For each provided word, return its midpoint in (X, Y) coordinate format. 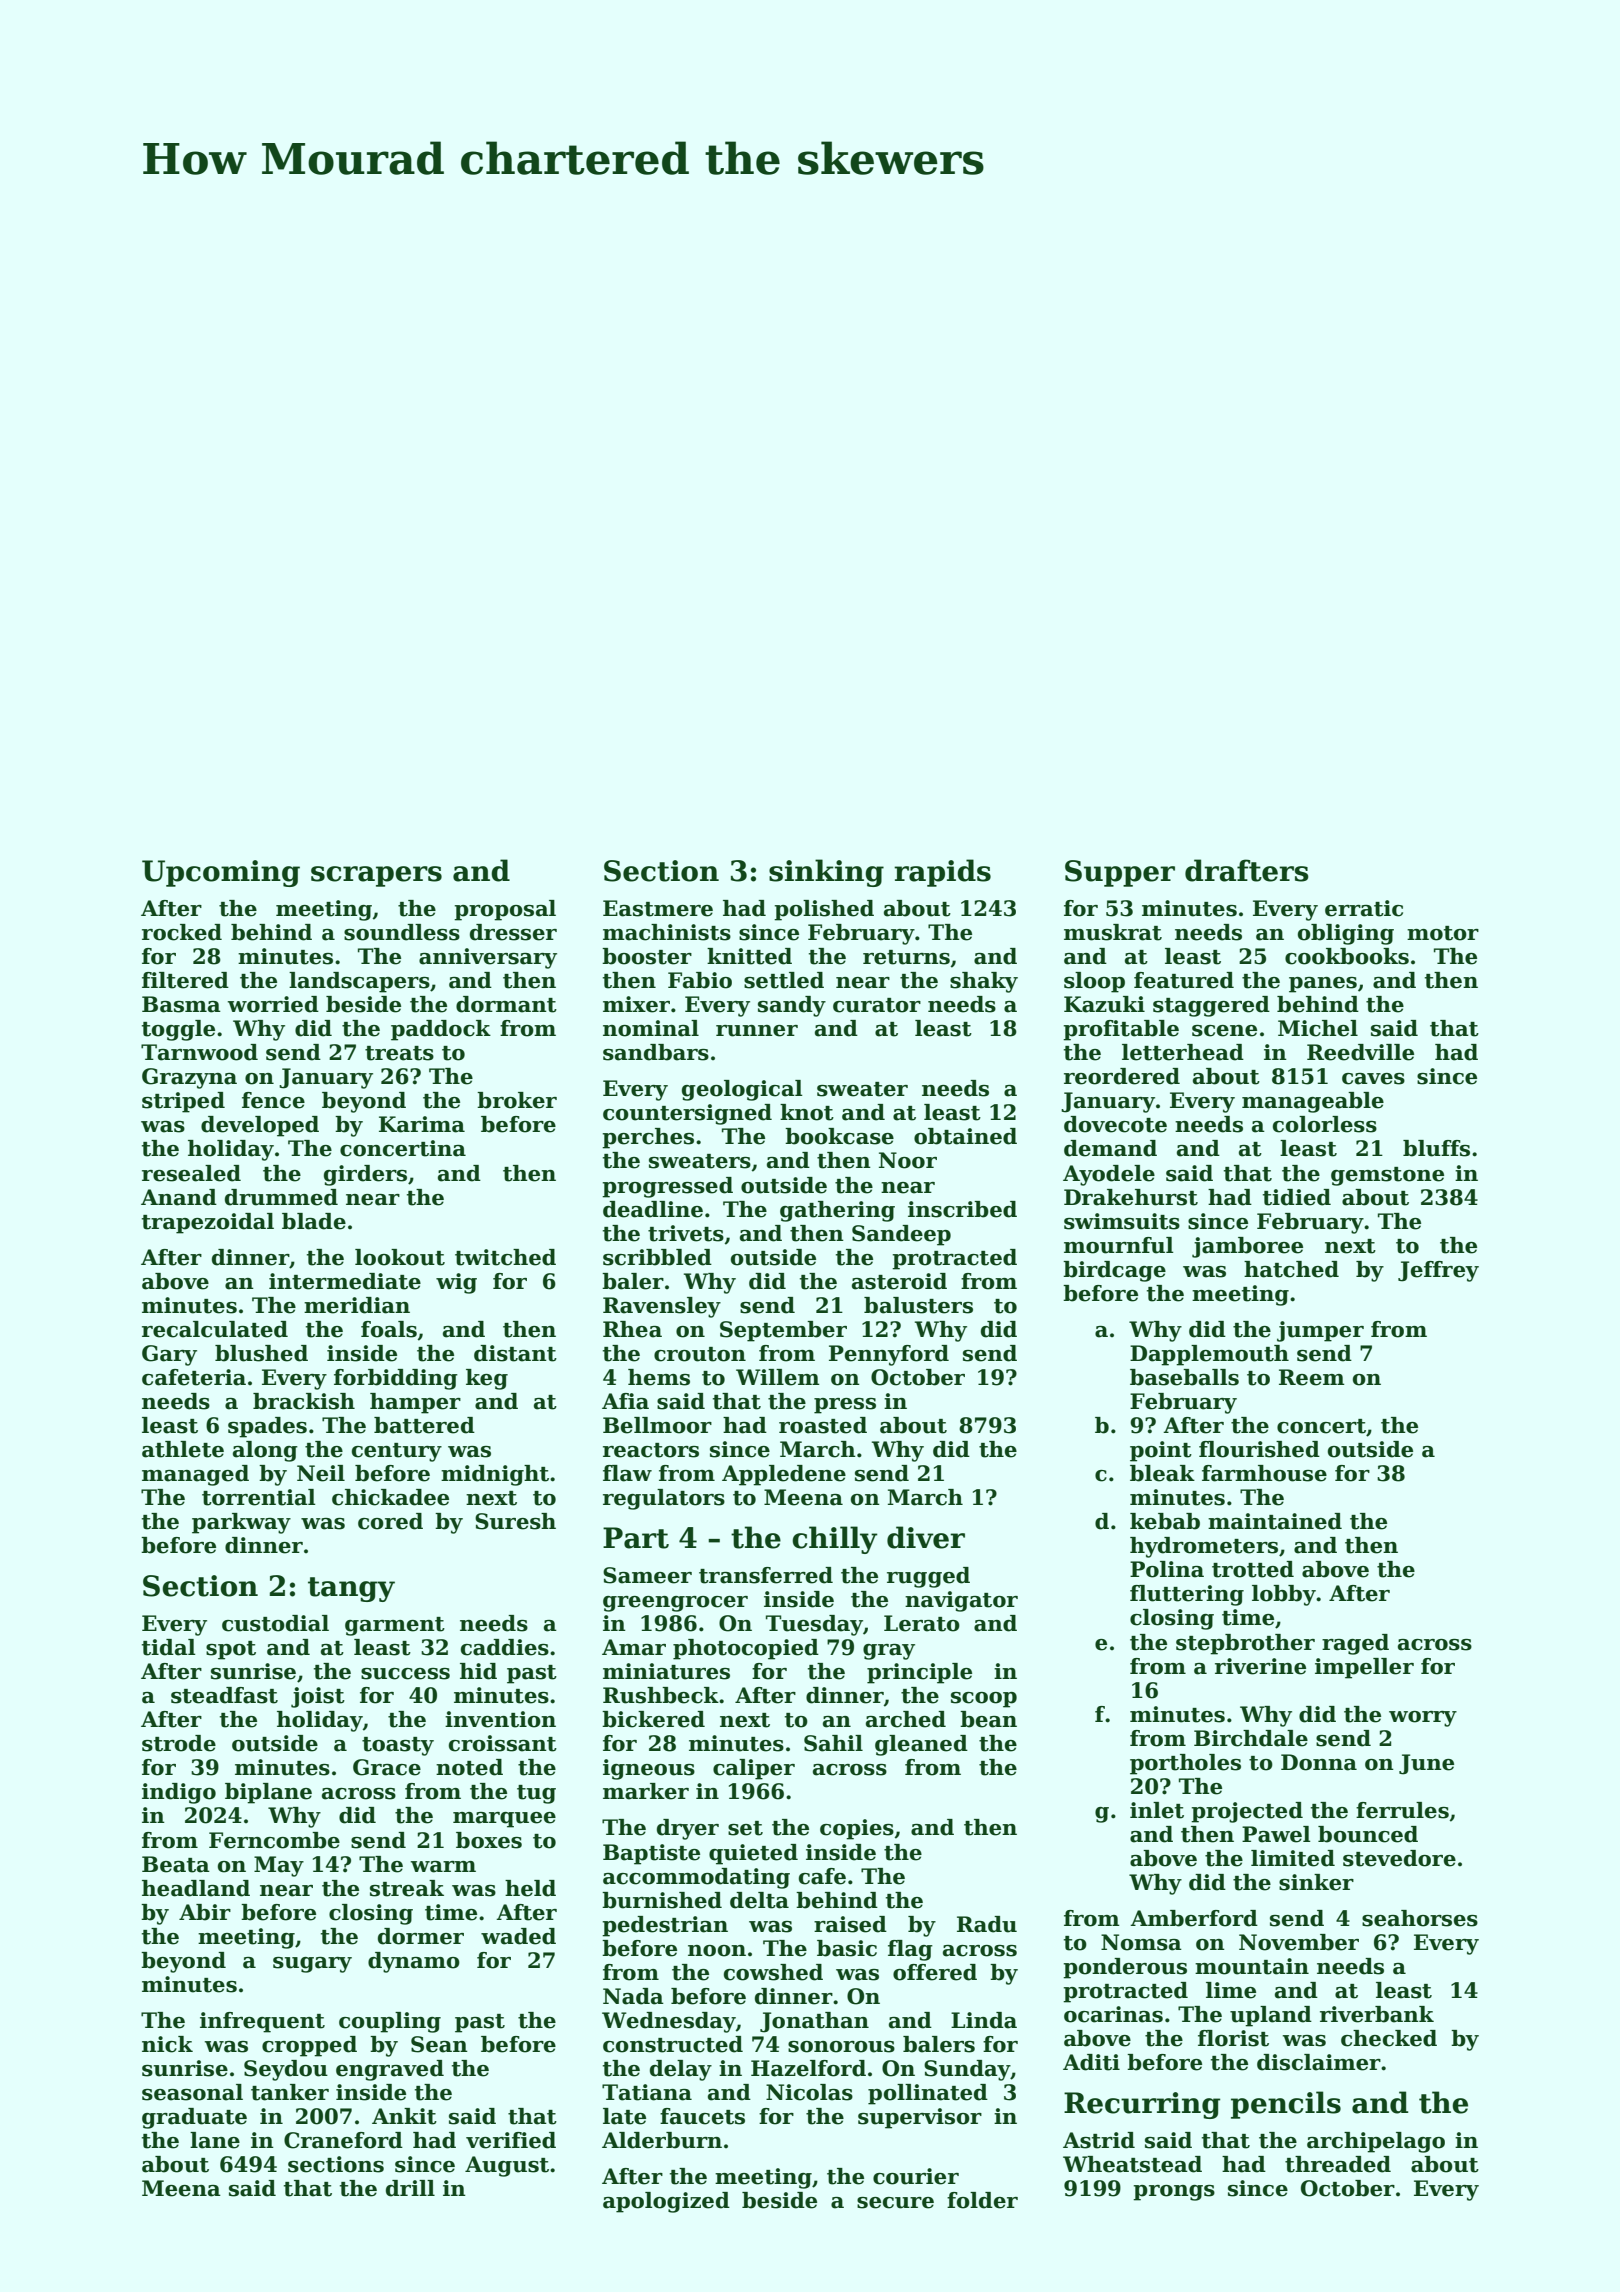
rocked (182, 932)
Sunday (967, 2070)
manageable (1313, 1102)
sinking (826, 873)
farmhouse (1264, 1473)
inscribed (962, 1209)
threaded (1338, 2164)
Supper (1120, 873)
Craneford (343, 2140)
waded (518, 1936)
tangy (351, 1589)
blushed (261, 1353)
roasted (823, 1425)
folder (982, 2200)
